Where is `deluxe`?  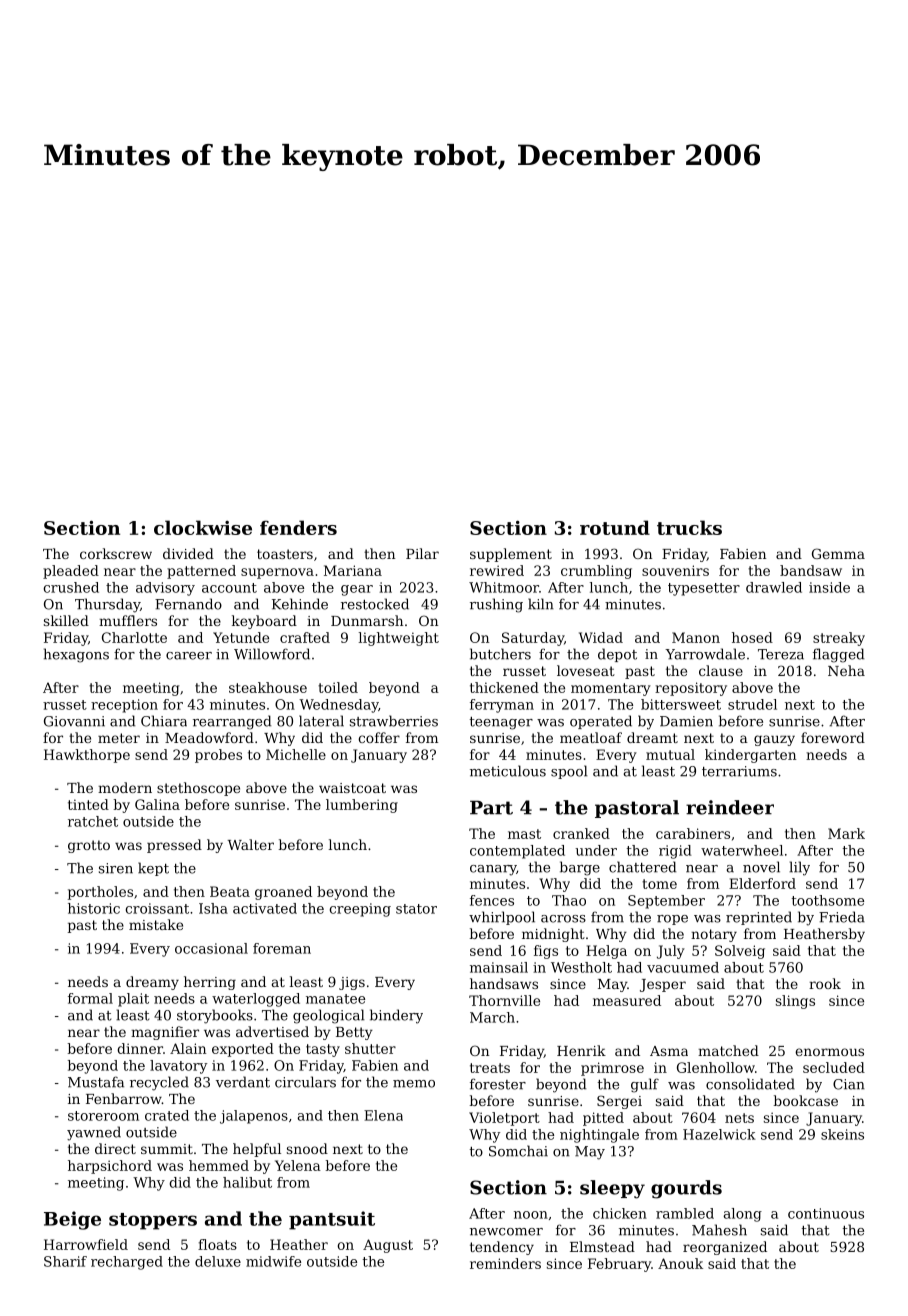
deluxe is located at coordinates (218, 1261).
